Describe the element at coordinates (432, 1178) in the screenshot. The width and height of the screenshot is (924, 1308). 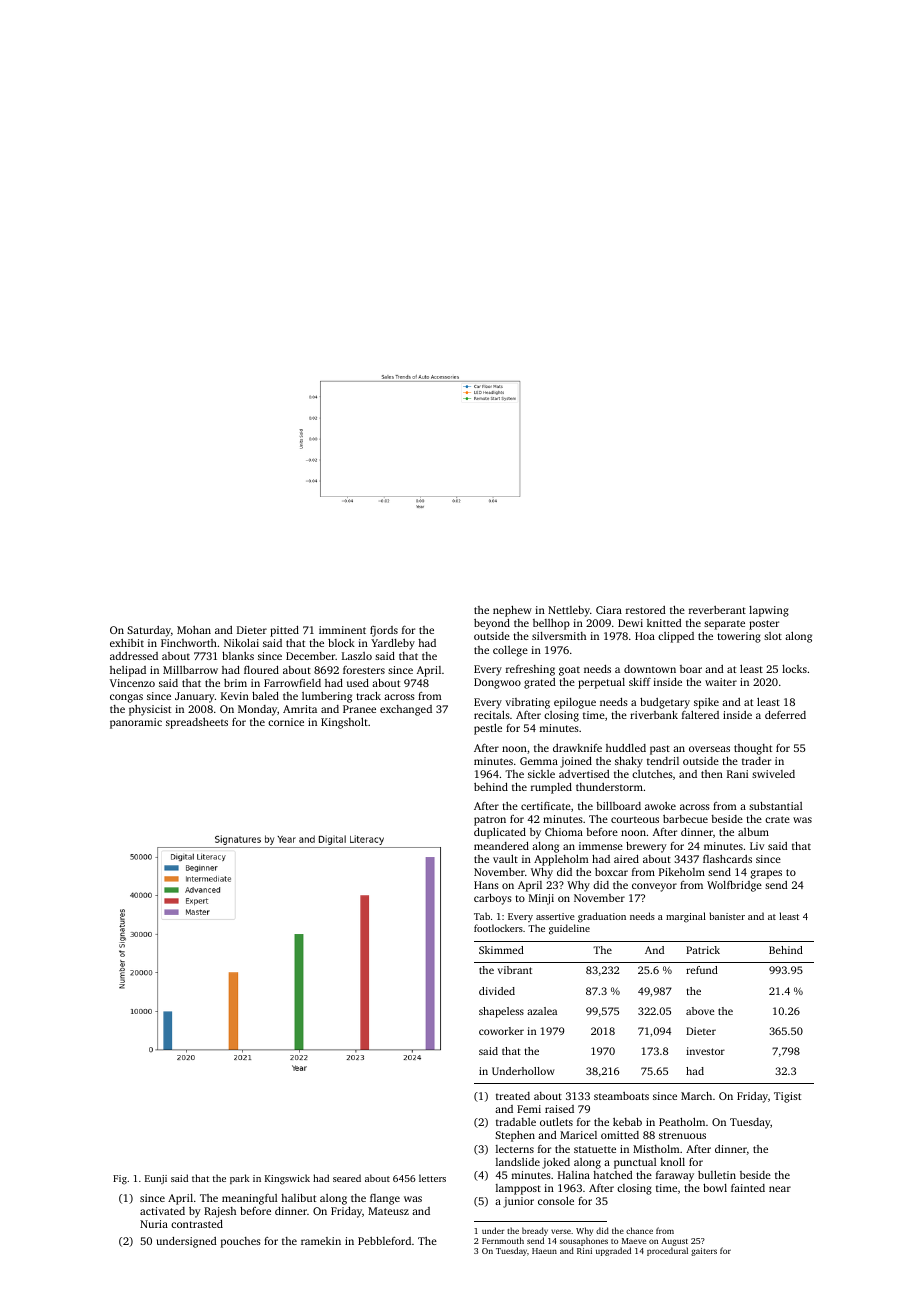
I see `letters` at that location.
